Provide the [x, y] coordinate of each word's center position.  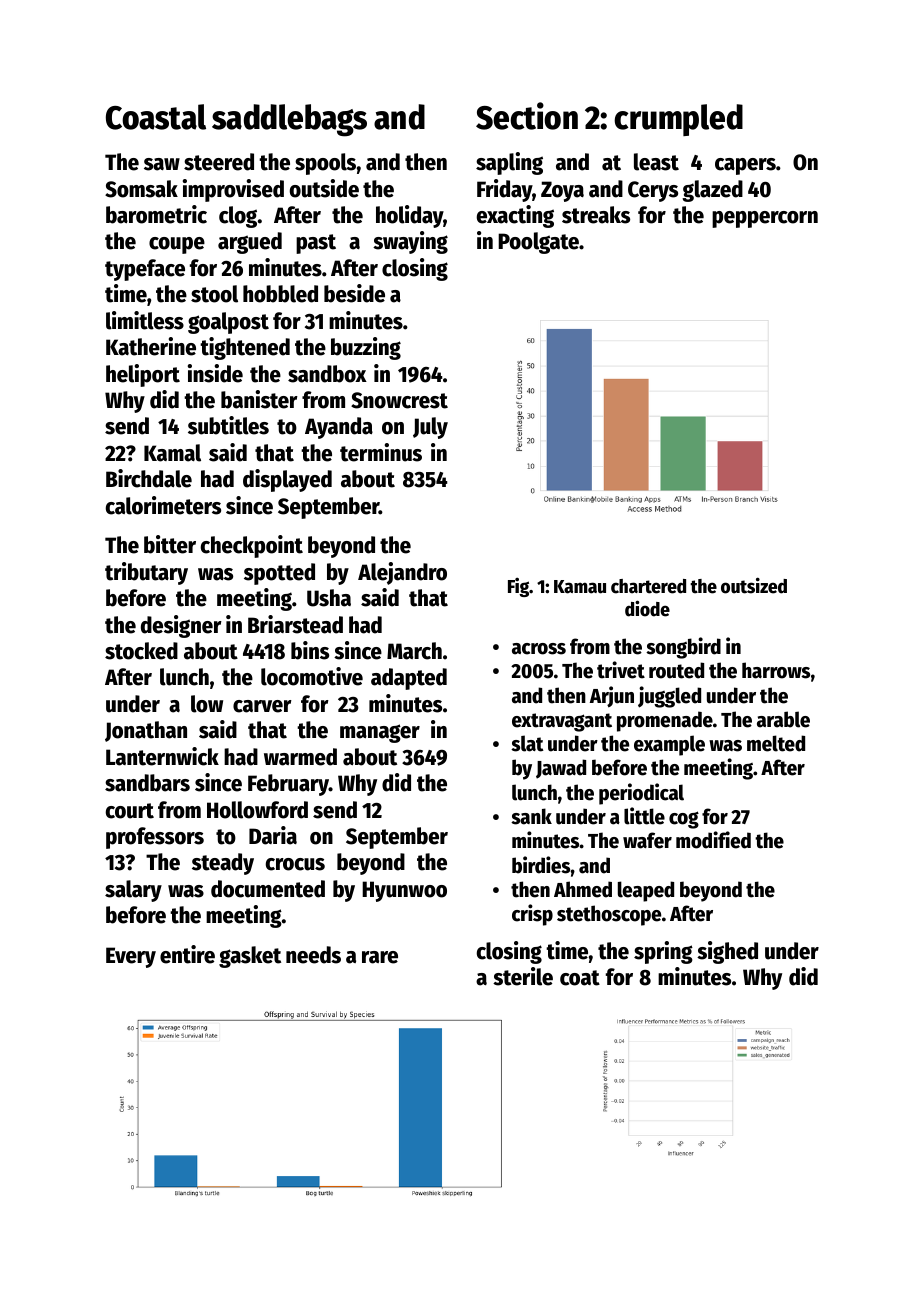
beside [354, 293]
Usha [329, 598]
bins [310, 650]
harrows [776, 670]
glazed [712, 191]
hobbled [280, 294]
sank [531, 816]
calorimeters [163, 505]
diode [647, 608]
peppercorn [765, 219]
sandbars [147, 783]
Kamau [580, 587]
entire [187, 954]
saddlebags [289, 120]
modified [713, 840]
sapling [509, 163]
